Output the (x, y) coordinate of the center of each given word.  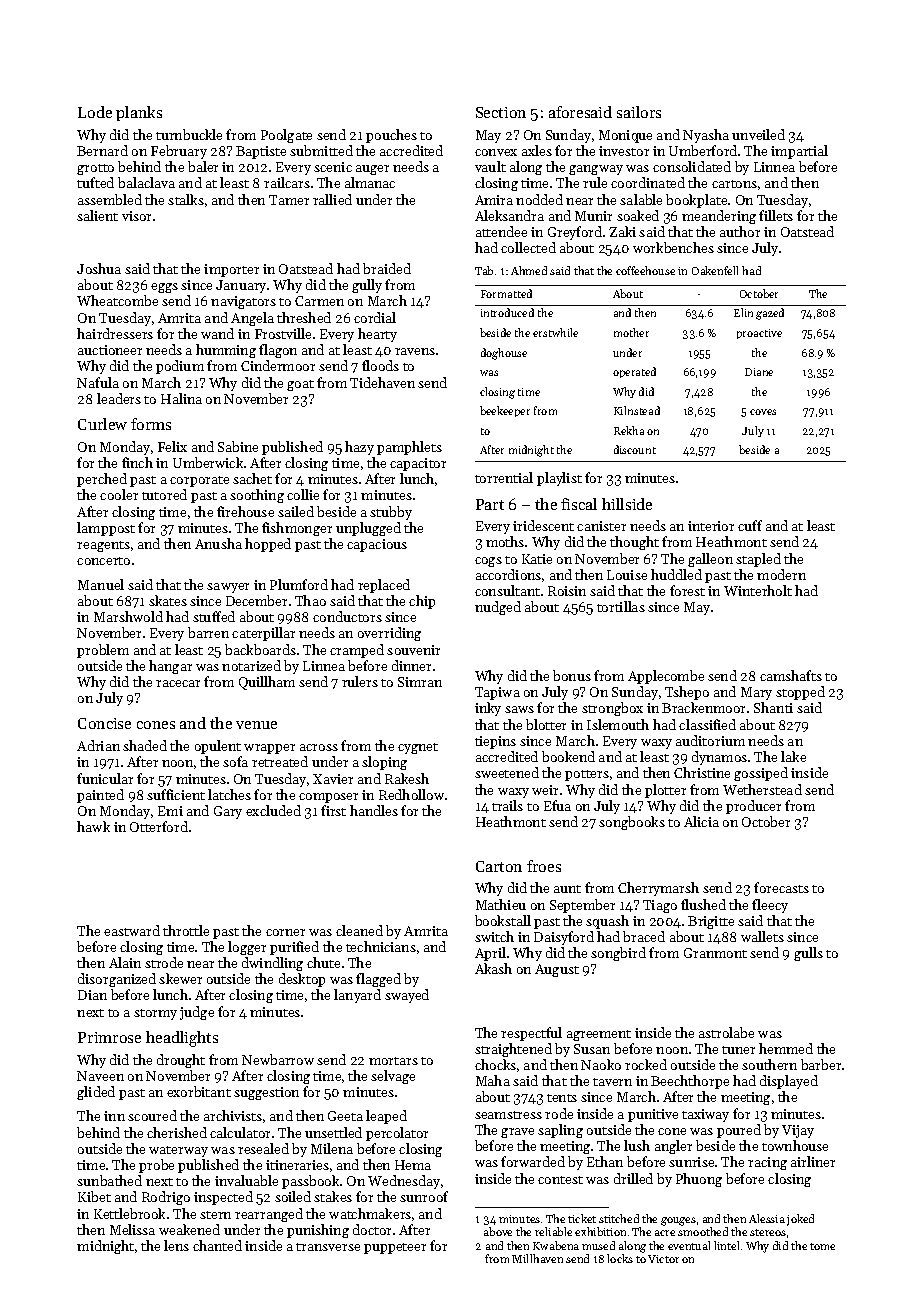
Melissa (132, 1229)
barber (821, 1064)
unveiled (758, 134)
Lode (95, 112)
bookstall (503, 920)
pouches (391, 136)
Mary (756, 693)
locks (620, 1258)
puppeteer (395, 1248)
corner (285, 932)
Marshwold (128, 616)
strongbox (612, 709)
